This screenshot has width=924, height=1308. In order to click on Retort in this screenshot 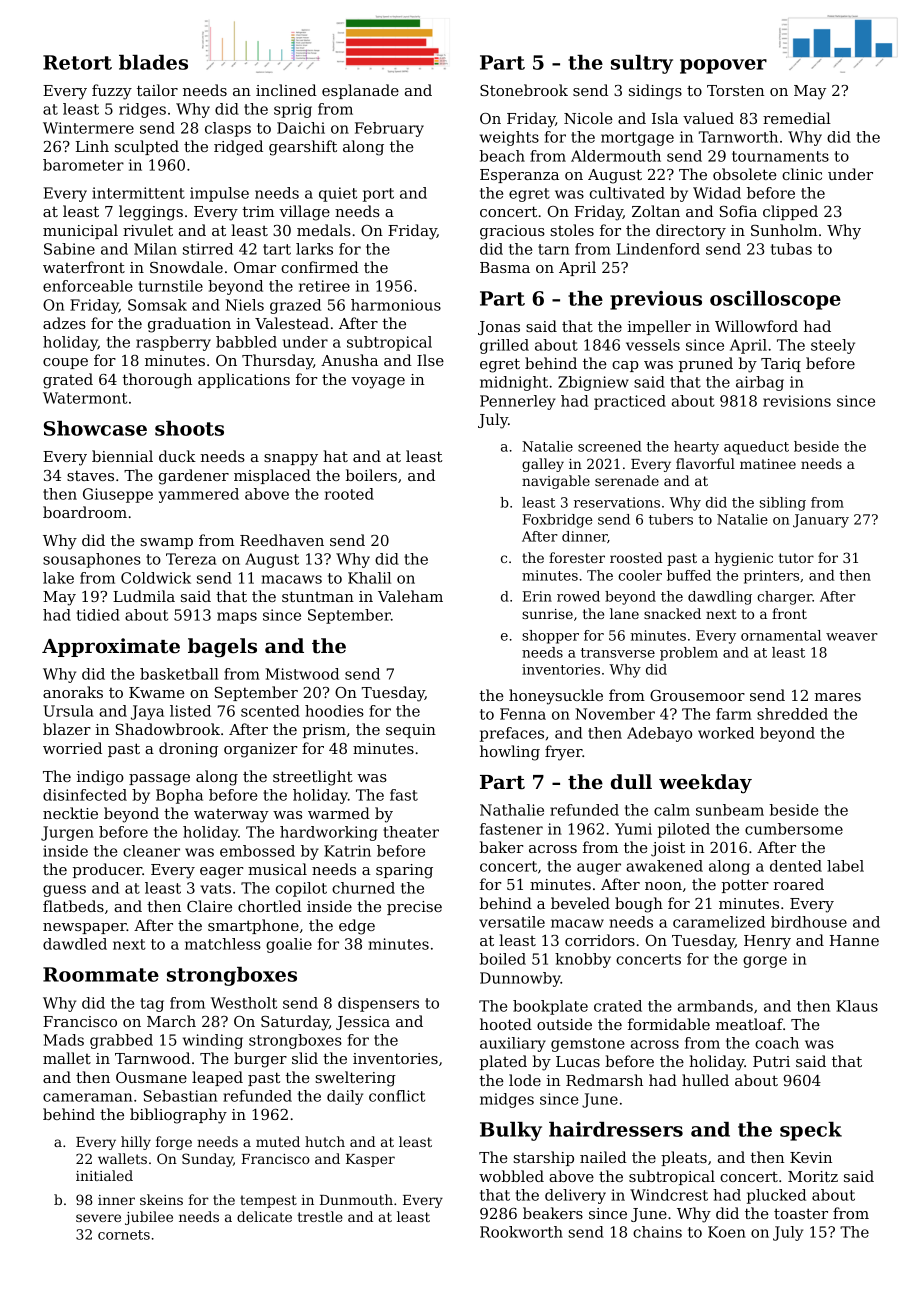, I will do `click(77, 62)`.
